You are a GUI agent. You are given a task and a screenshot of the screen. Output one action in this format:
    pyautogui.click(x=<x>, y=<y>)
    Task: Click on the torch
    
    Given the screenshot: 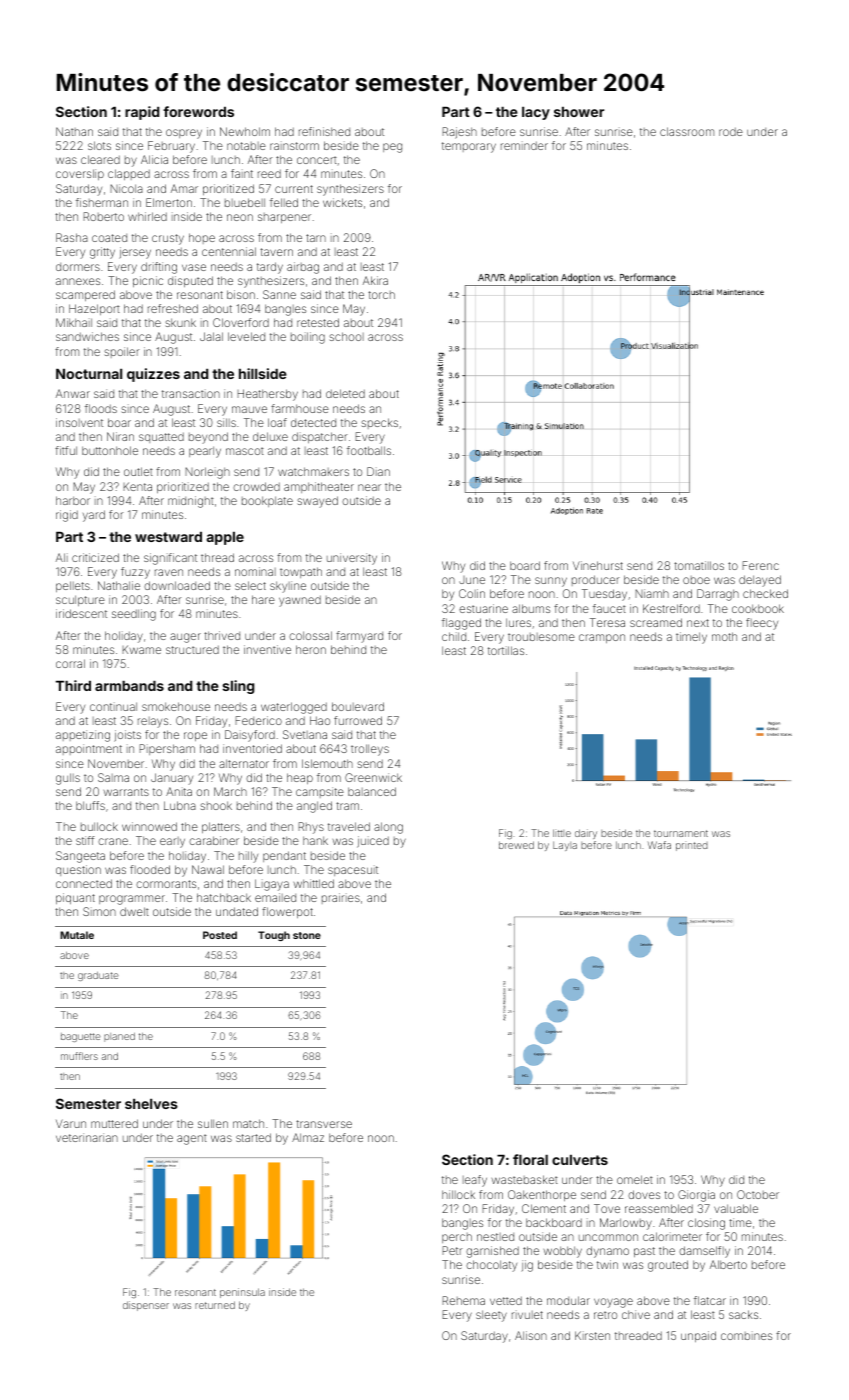 What is the action you would take?
    pyautogui.click(x=381, y=295)
